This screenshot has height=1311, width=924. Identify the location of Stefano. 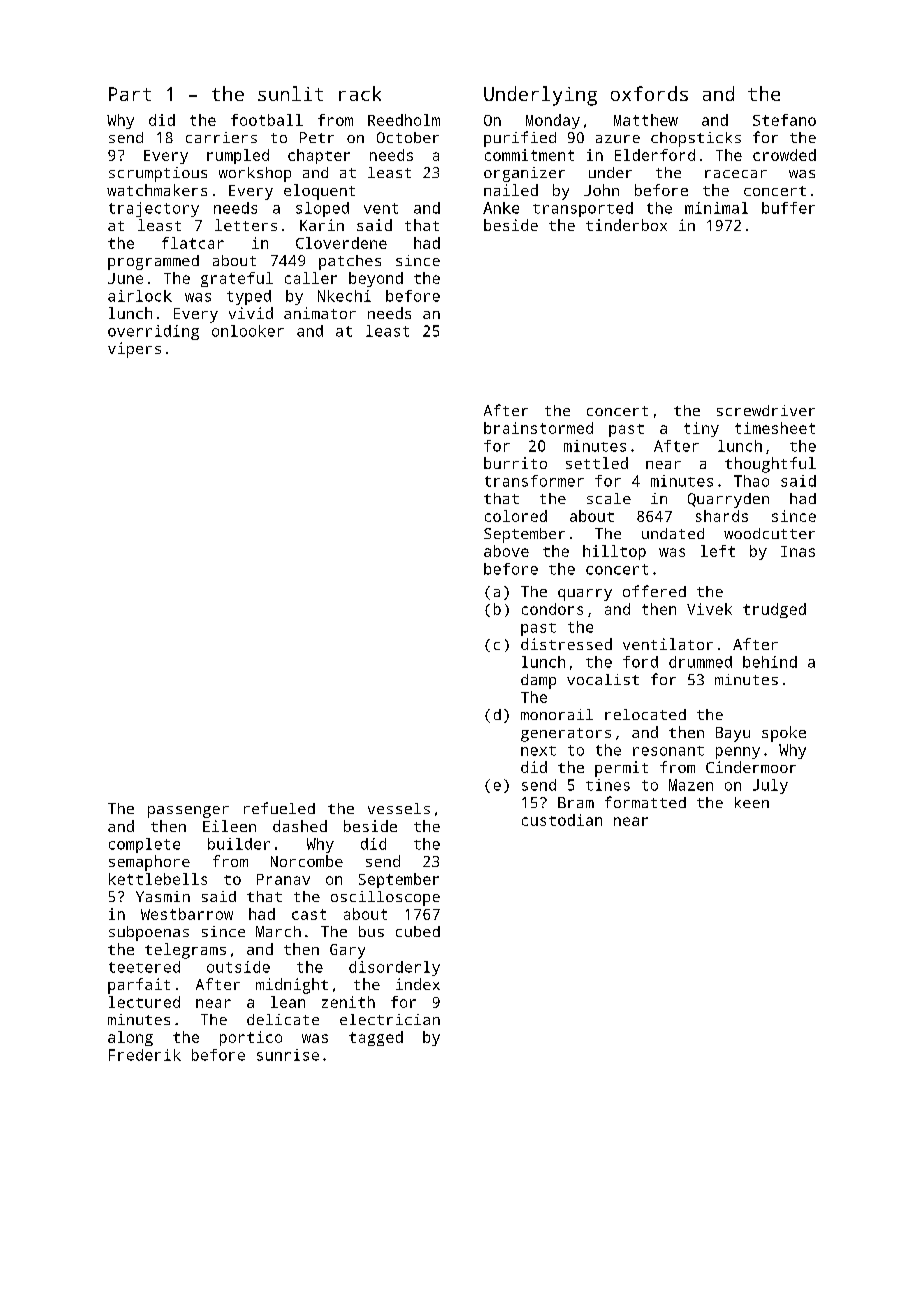
(784, 120).
